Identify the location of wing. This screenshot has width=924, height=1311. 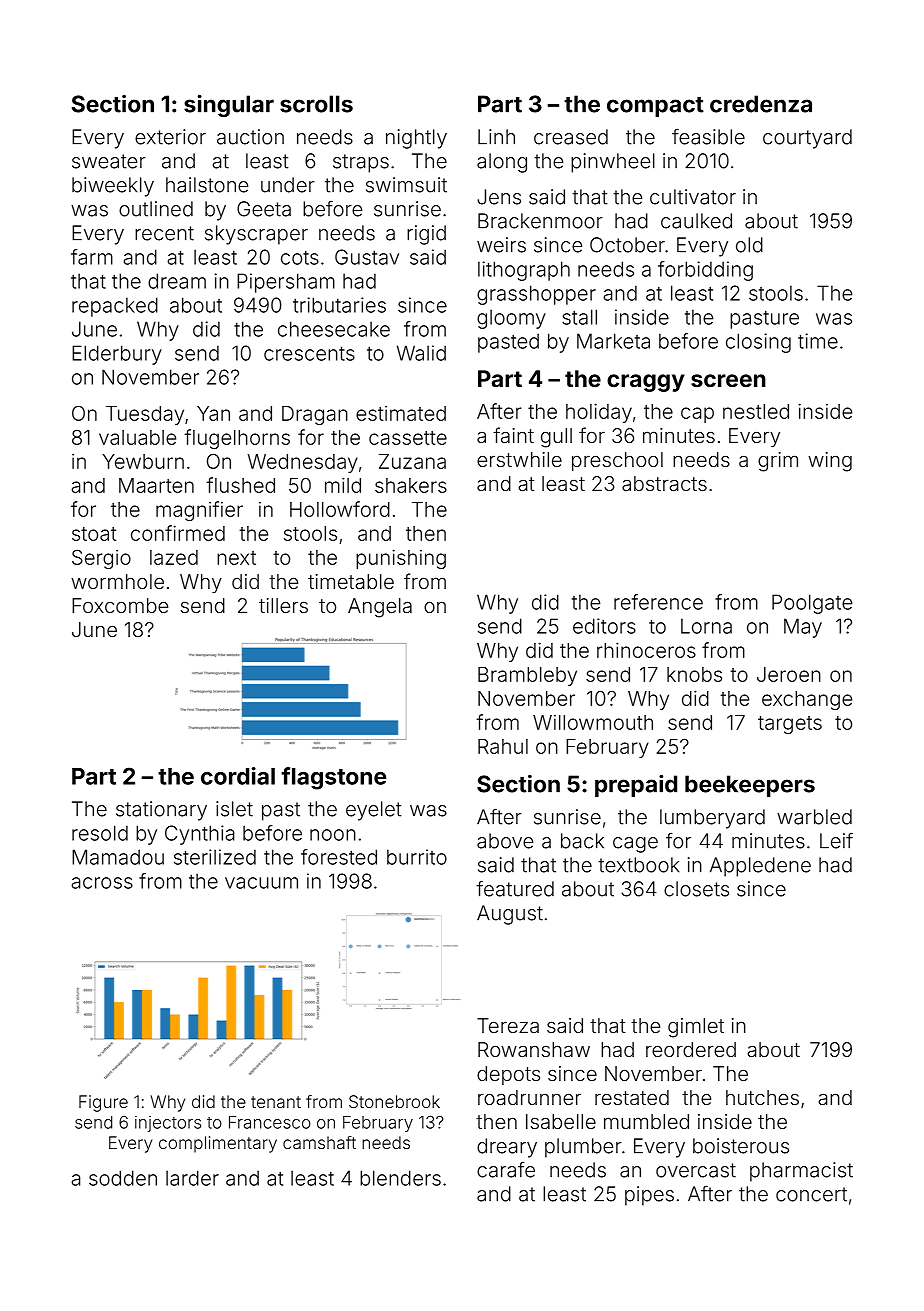
(830, 462).
